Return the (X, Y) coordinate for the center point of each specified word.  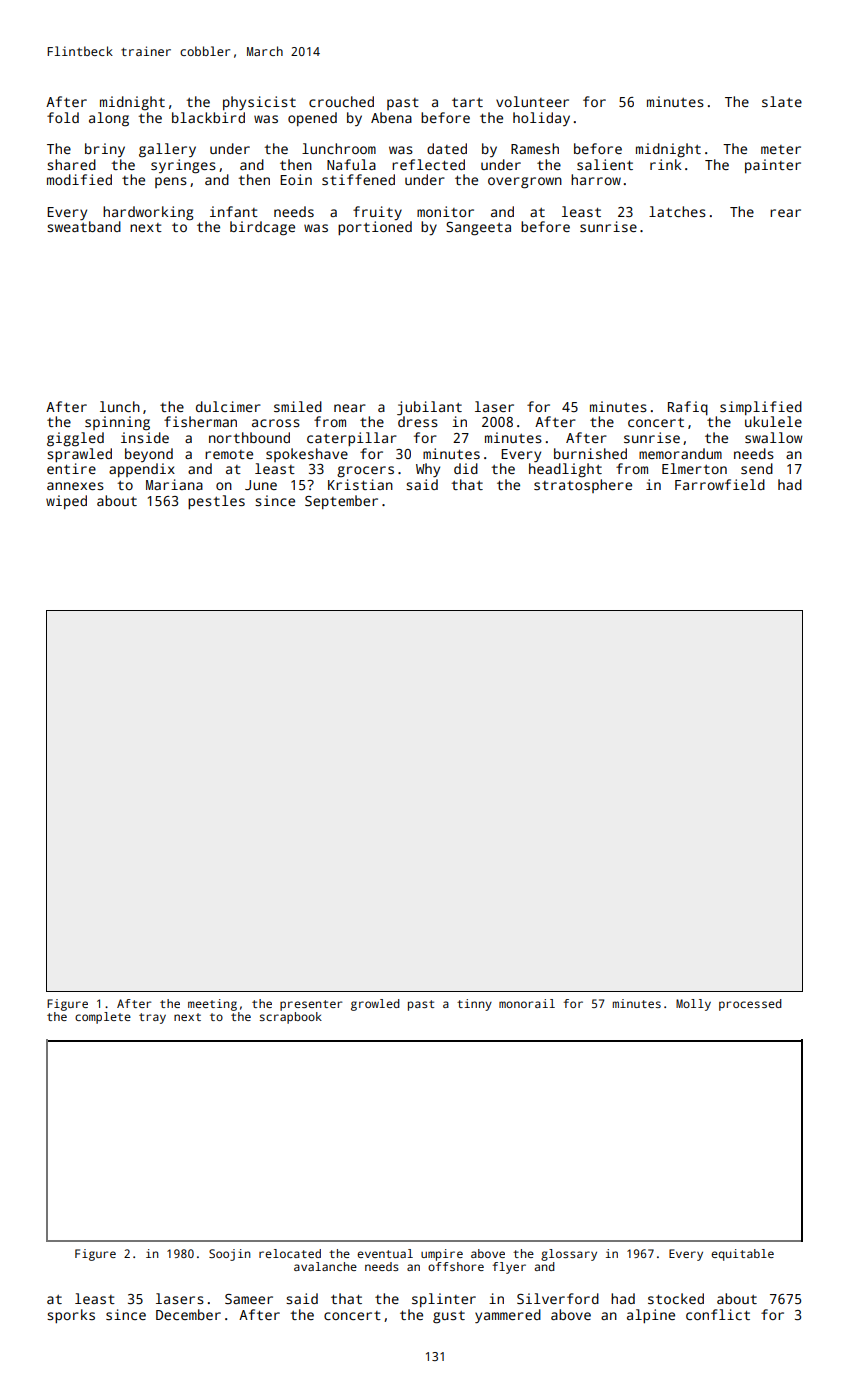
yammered (508, 1316)
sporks (71, 1316)
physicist (259, 103)
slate (782, 101)
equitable (742, 1255)
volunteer (532, 101)
